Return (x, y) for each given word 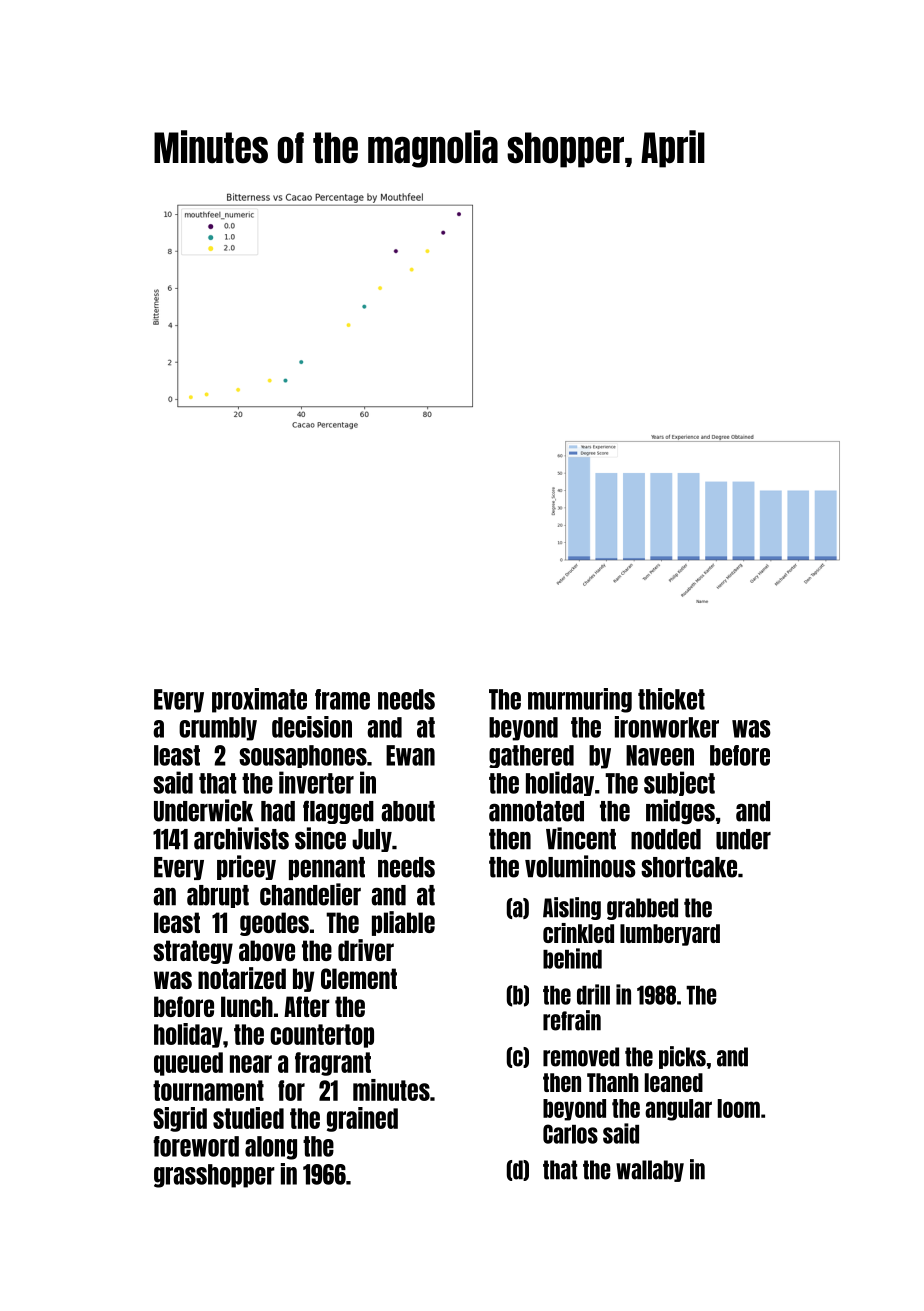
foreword (196, 1146)
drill (593, 994)
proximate (259, 700)
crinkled (578, 933)
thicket (671, 699)
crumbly (218, 729)
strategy (193, 952)
